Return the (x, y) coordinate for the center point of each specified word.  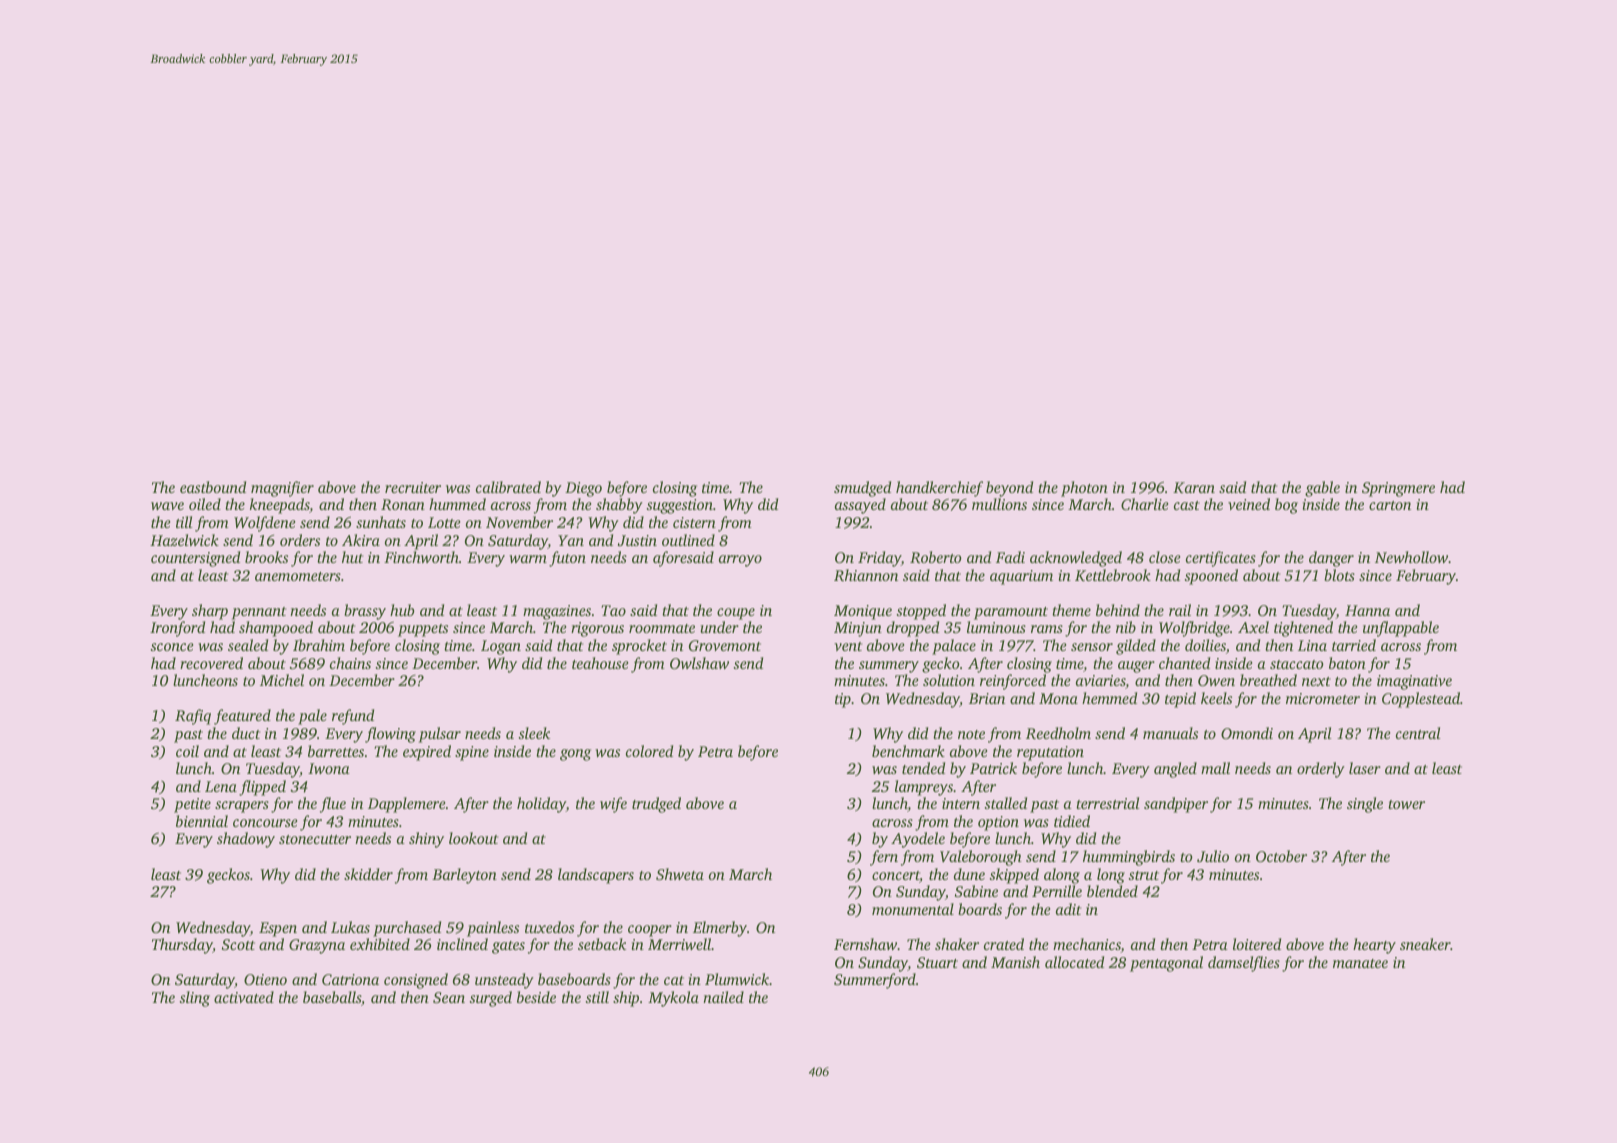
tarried (1354, 645)
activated (244, 997)
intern (961, 803)
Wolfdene (265, 524)
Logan (501, 647)
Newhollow (1411, 557)
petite (192, 805)
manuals (1170, 733)
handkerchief (939, 489)
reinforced (1013, 682)
